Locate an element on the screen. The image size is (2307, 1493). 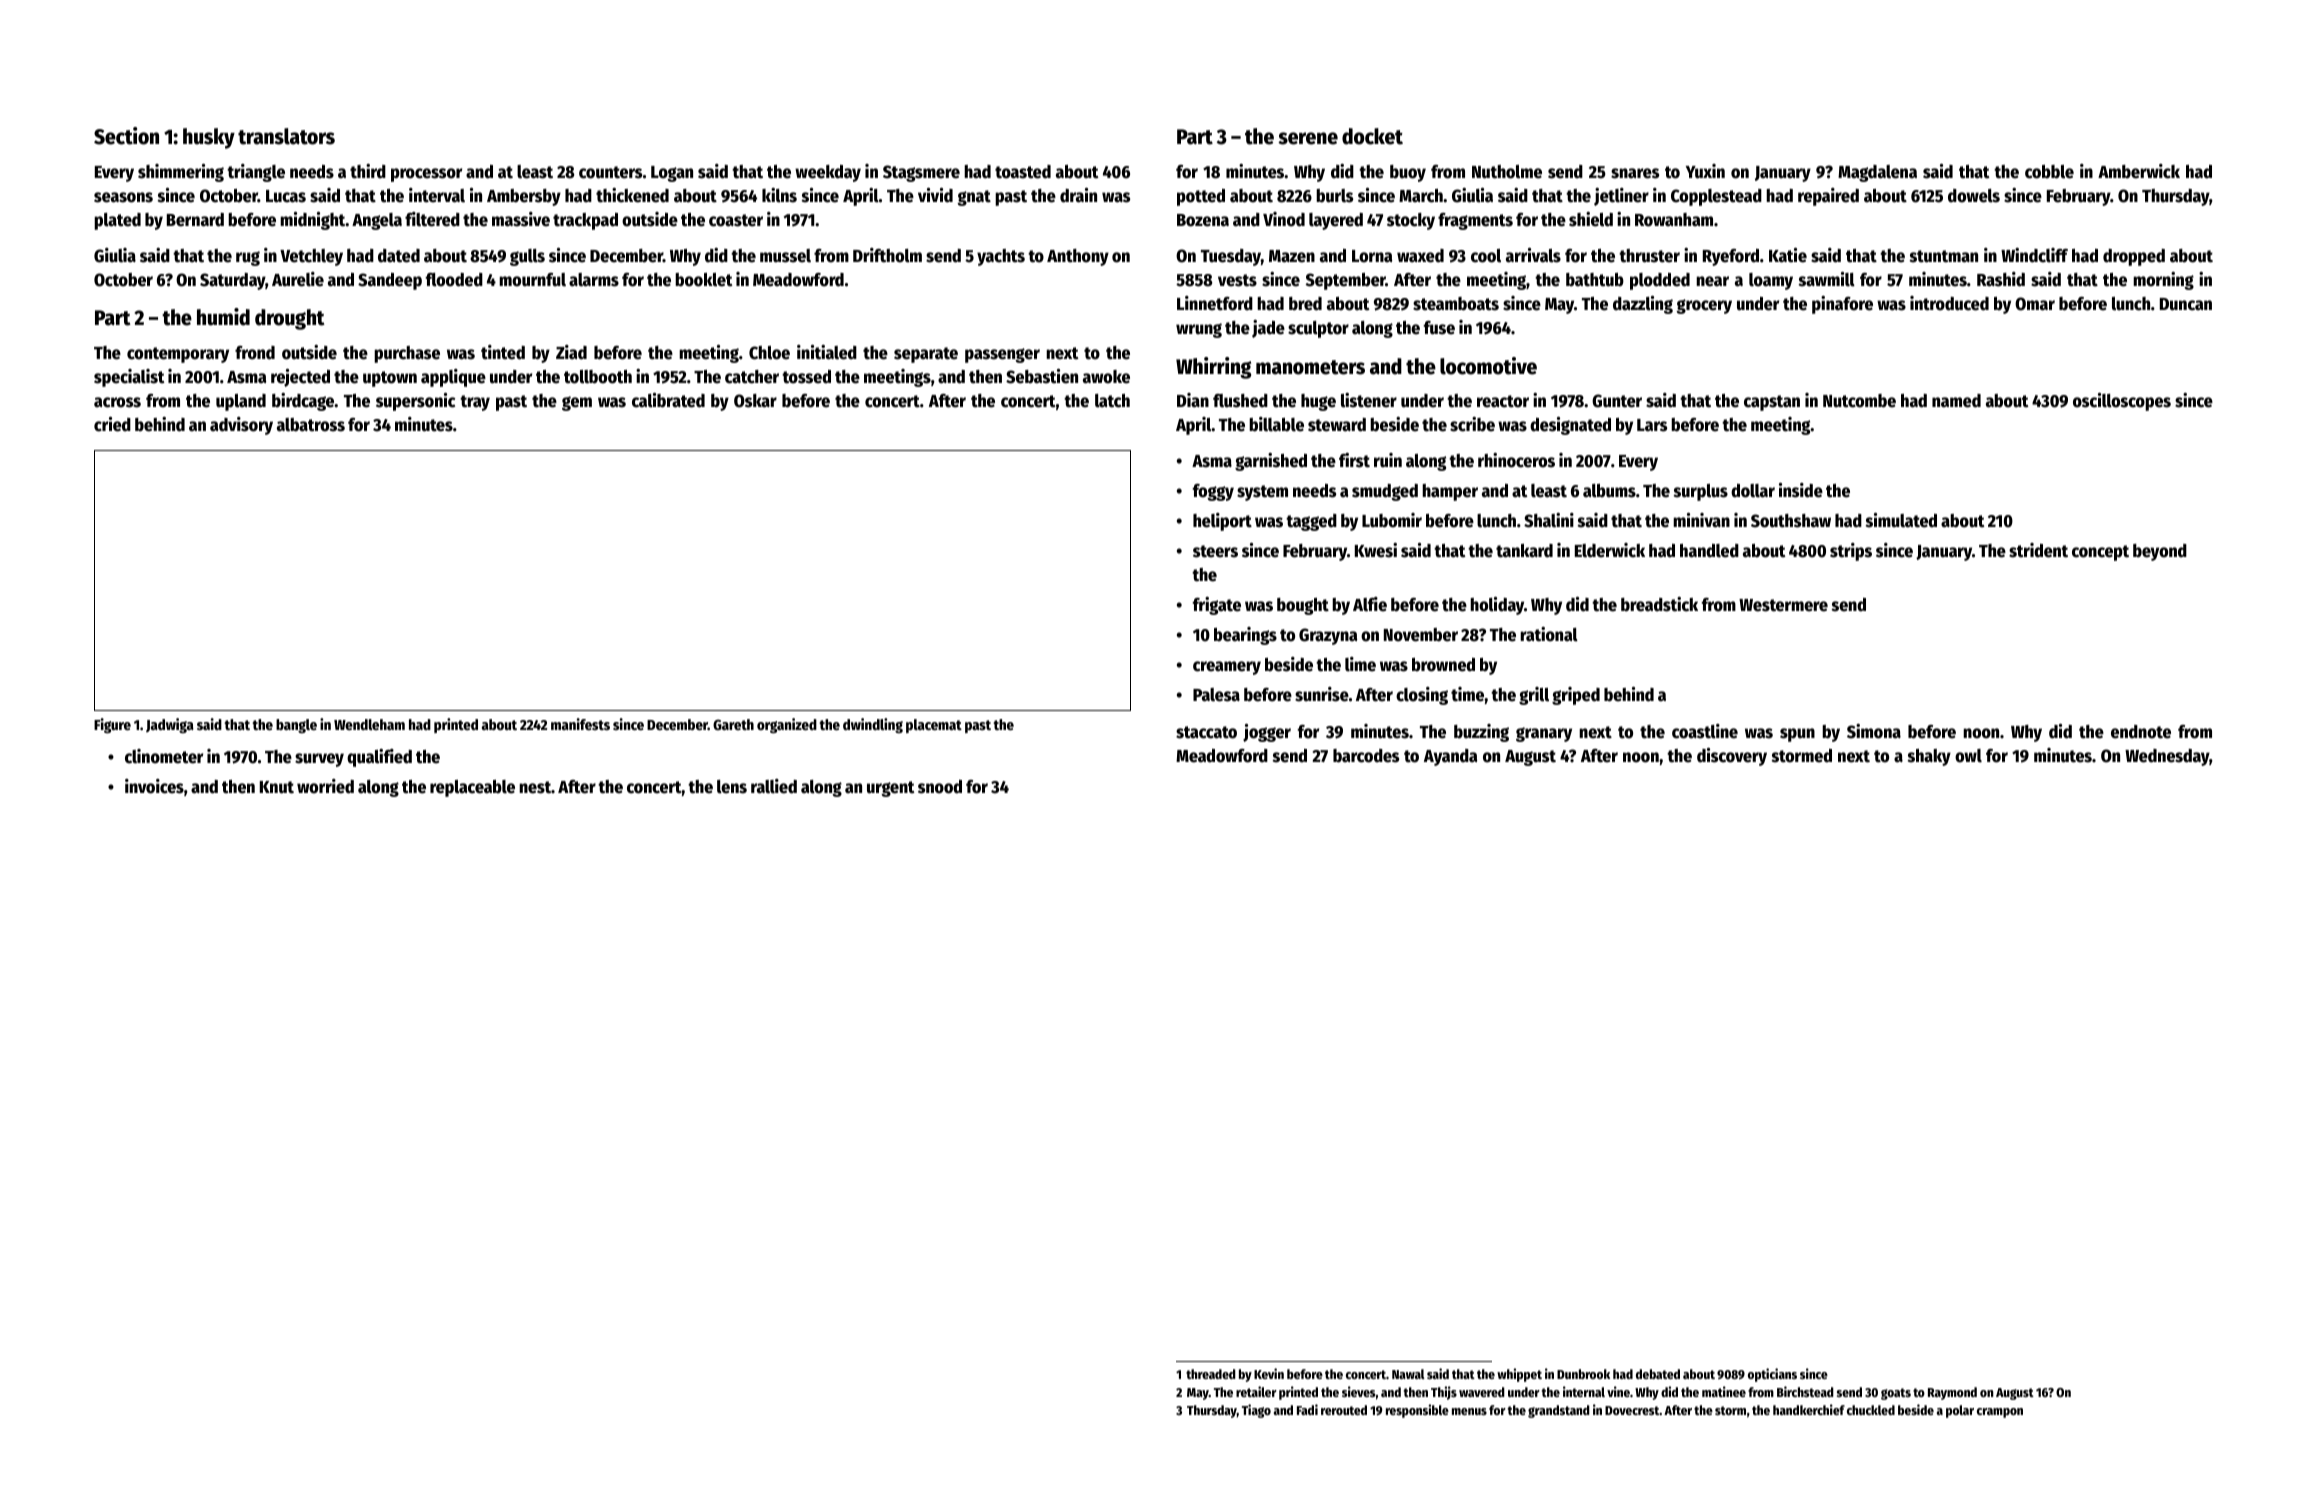
Raymond is located at coordinates (1952, 1393).
